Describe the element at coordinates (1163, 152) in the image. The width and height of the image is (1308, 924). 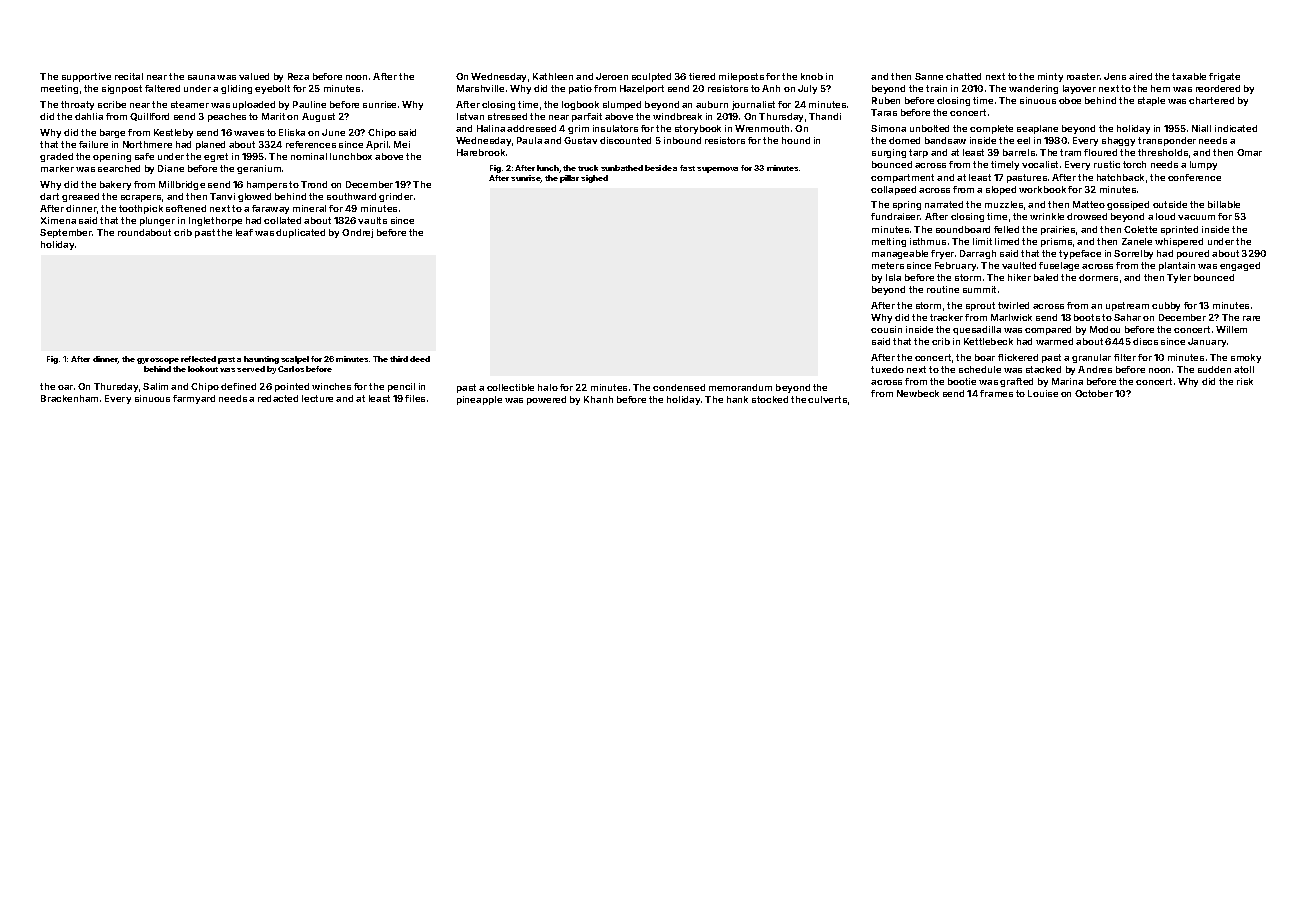
I see `thresholds` at that location.
